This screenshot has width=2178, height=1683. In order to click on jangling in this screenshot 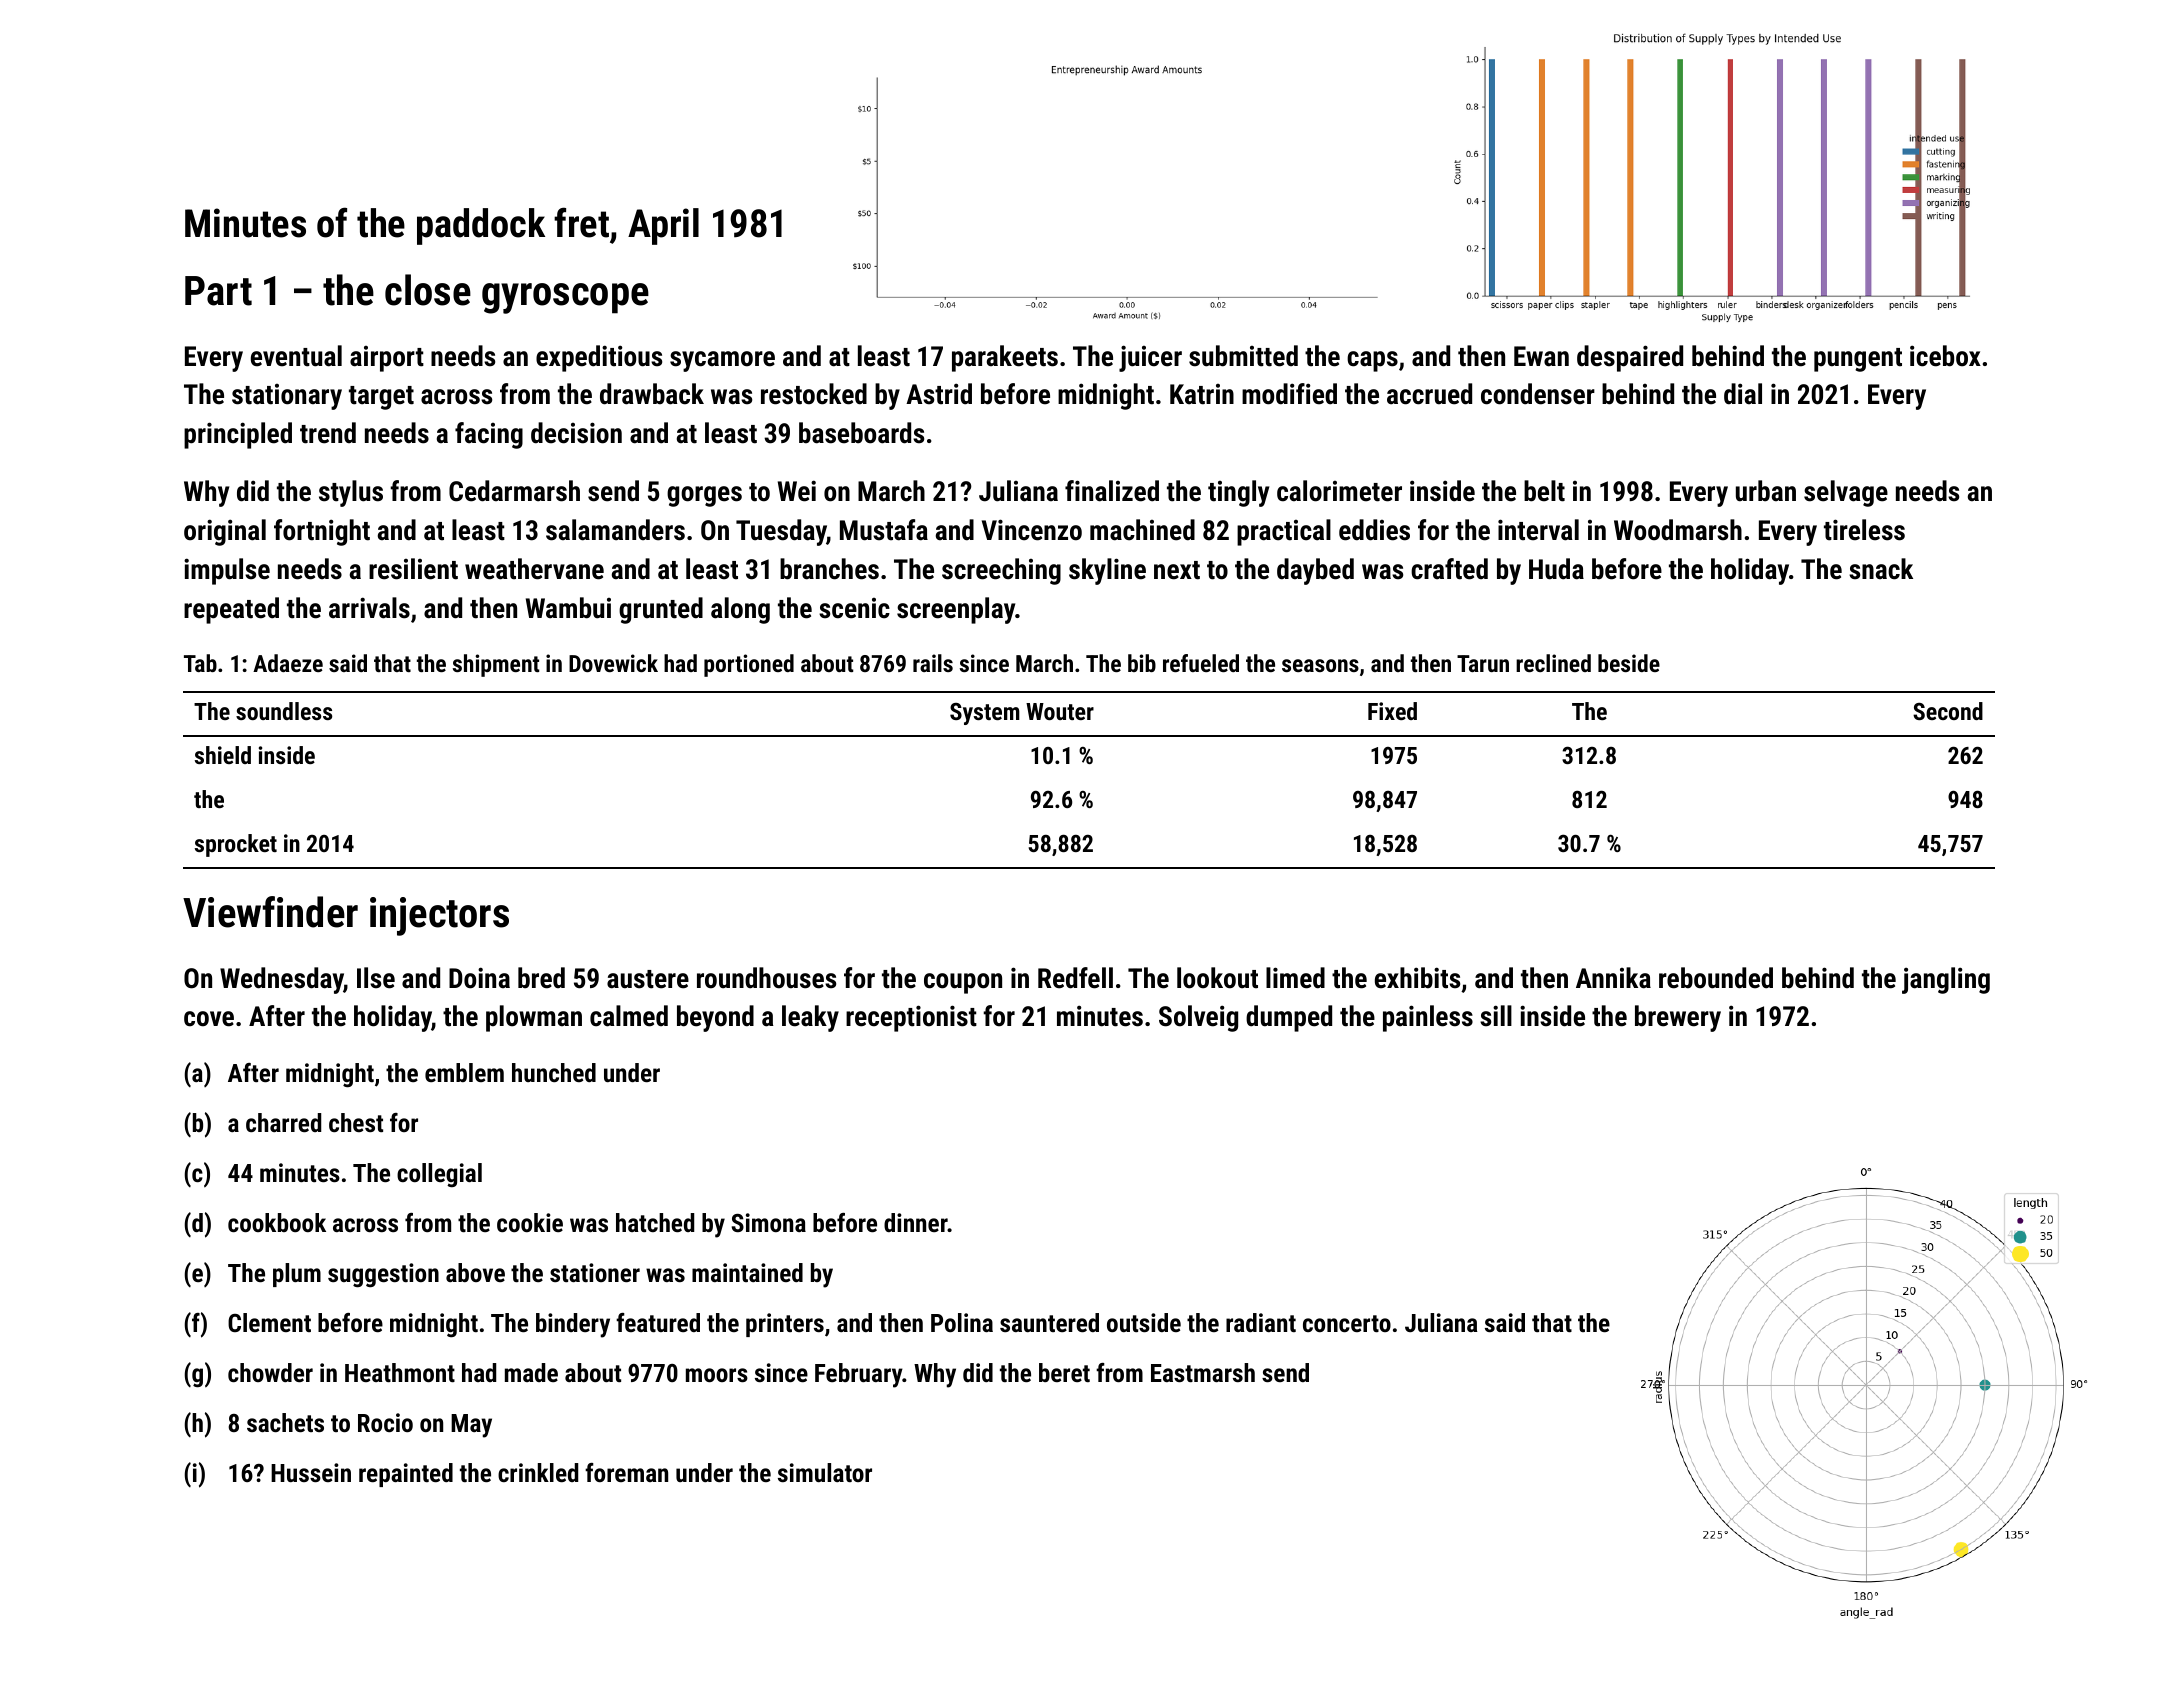, I will do `click(1946, 980)`.
